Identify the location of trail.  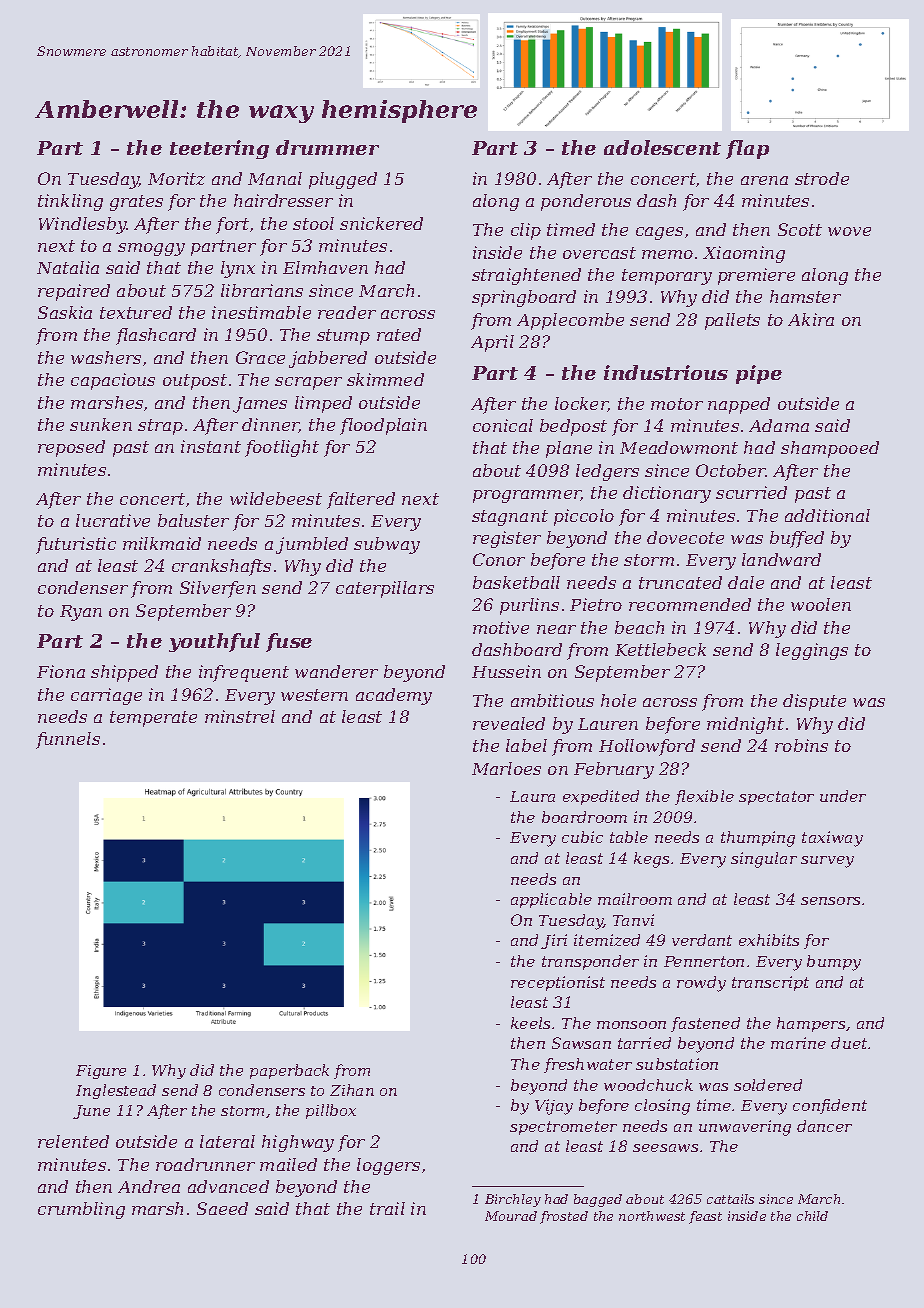
(387, 1208).
